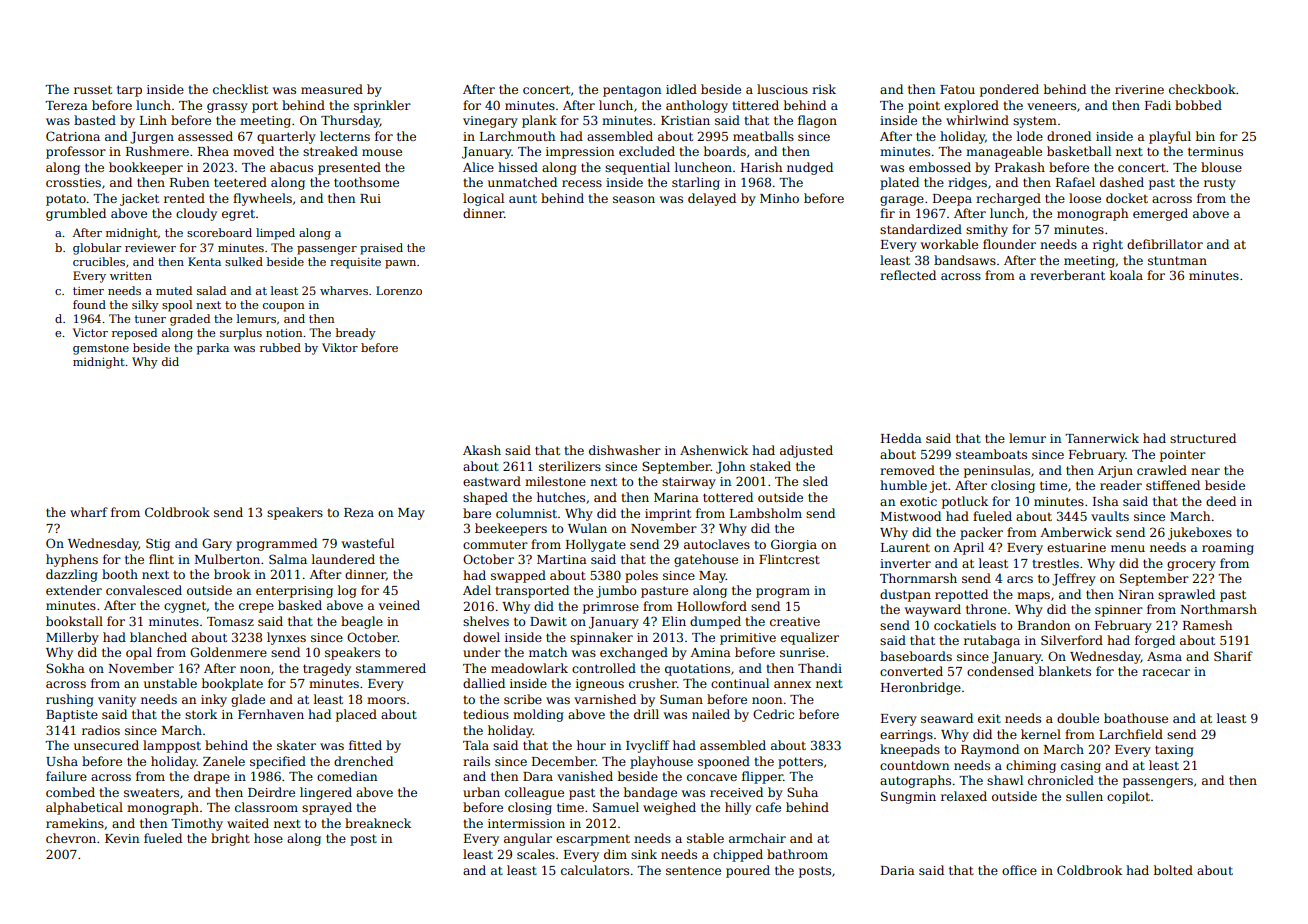 Image resolution: width=1308 pixels, height=924 pixels. I want to click on Heronbridge, so click(921, 688).
